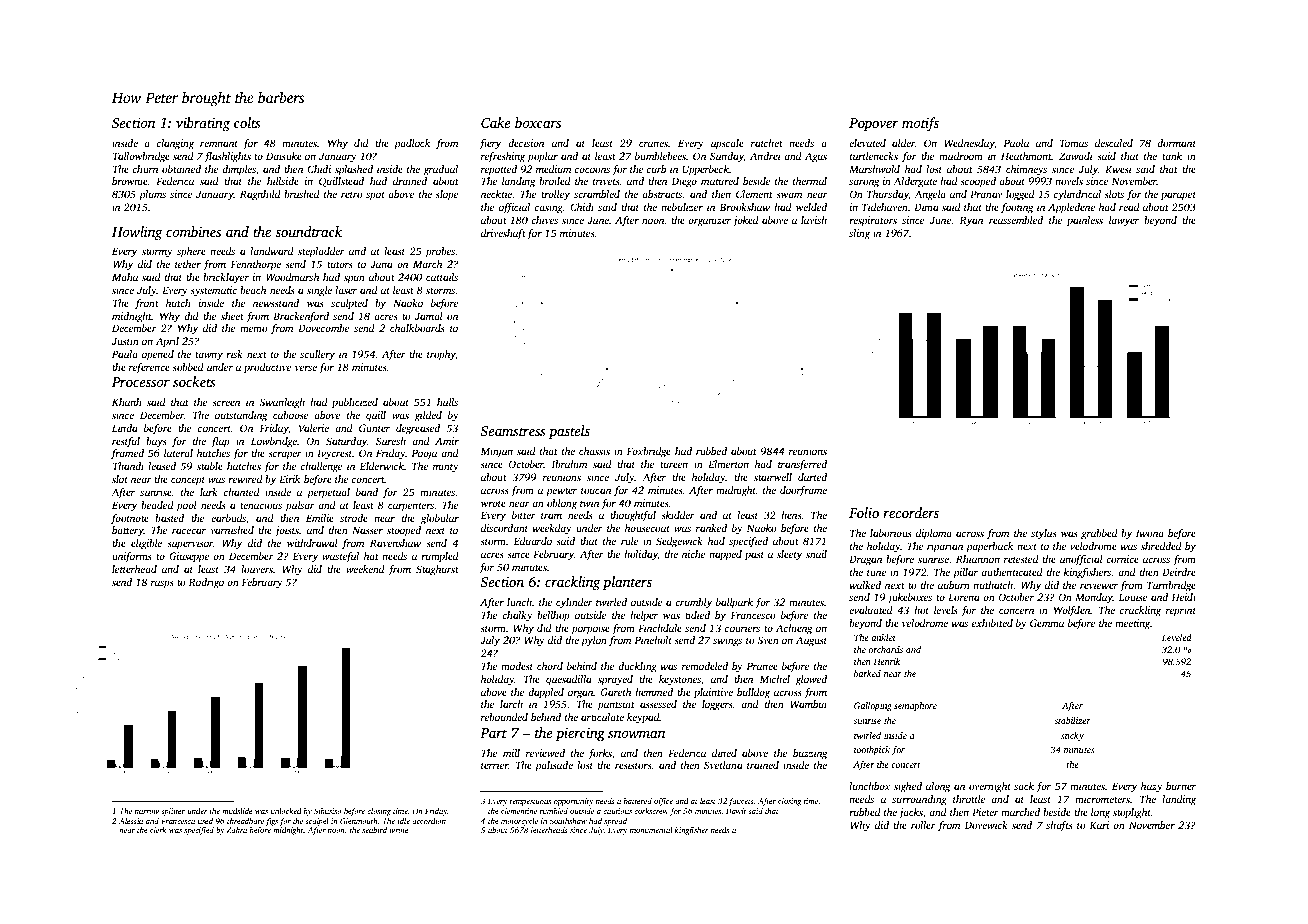 Image resolution: width=1308 pixels, height=924 pixels. What do you see at coordinates (636, 734) in the document?
I see `snowman` at bounding box center [636, 734].
